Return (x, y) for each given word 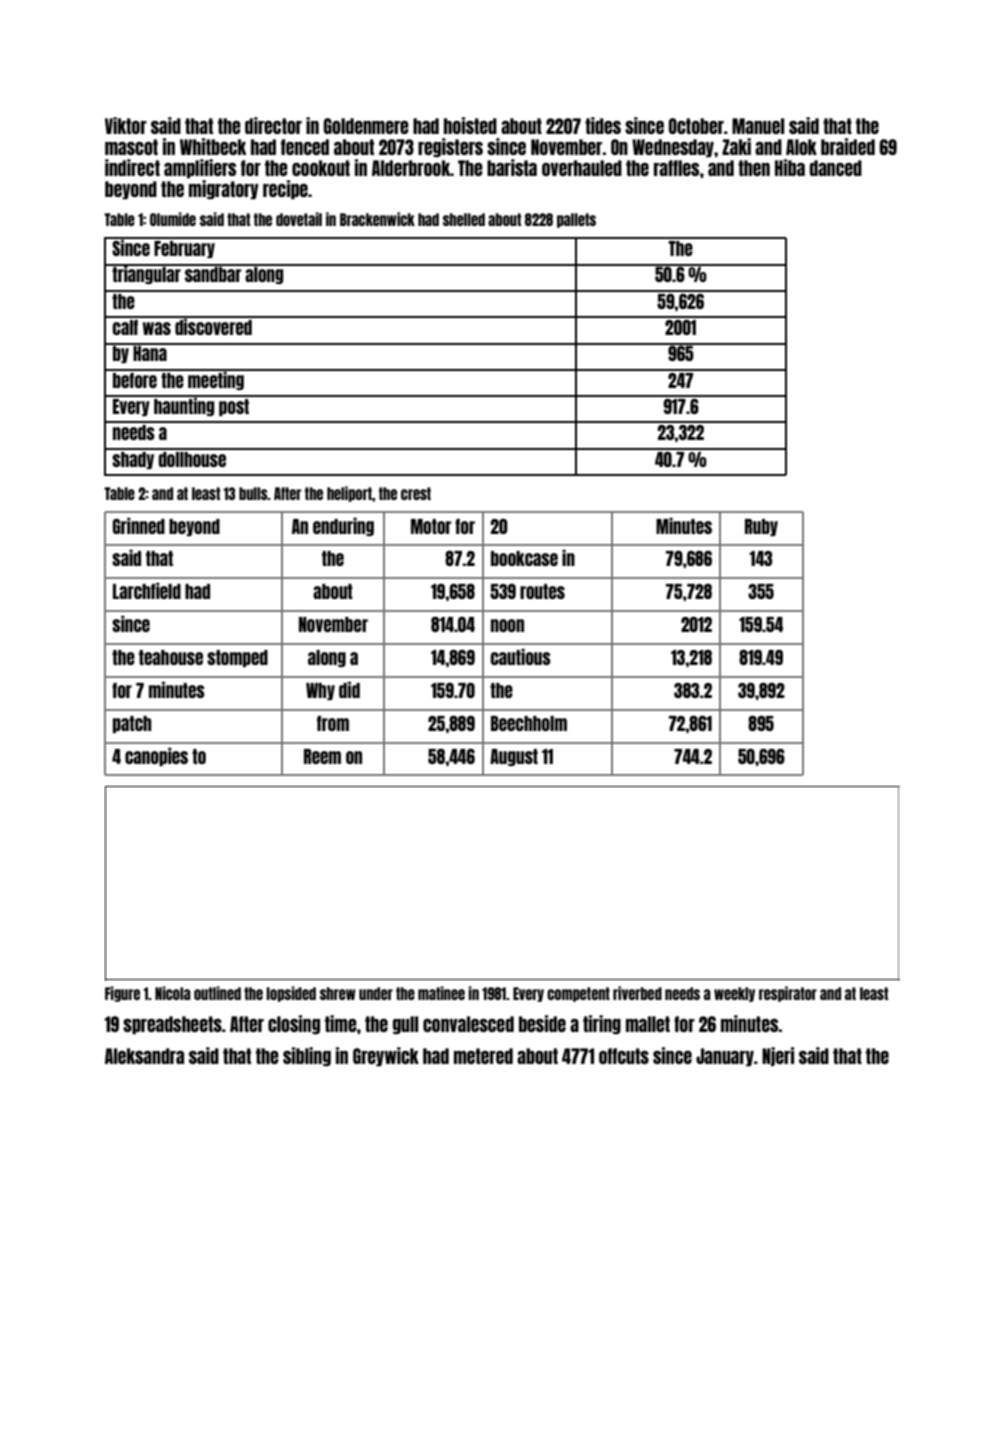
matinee (441, 993)
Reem (322, 756)
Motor (431, 526)
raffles (676, 168)
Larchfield (147, 591)
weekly (734, 994)
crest (416, 493)
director (273, 125)
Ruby (761, 527)
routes (542, 591)
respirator (788, 994)
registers (450, 147)
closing (294, 1024)
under (376, 993)
